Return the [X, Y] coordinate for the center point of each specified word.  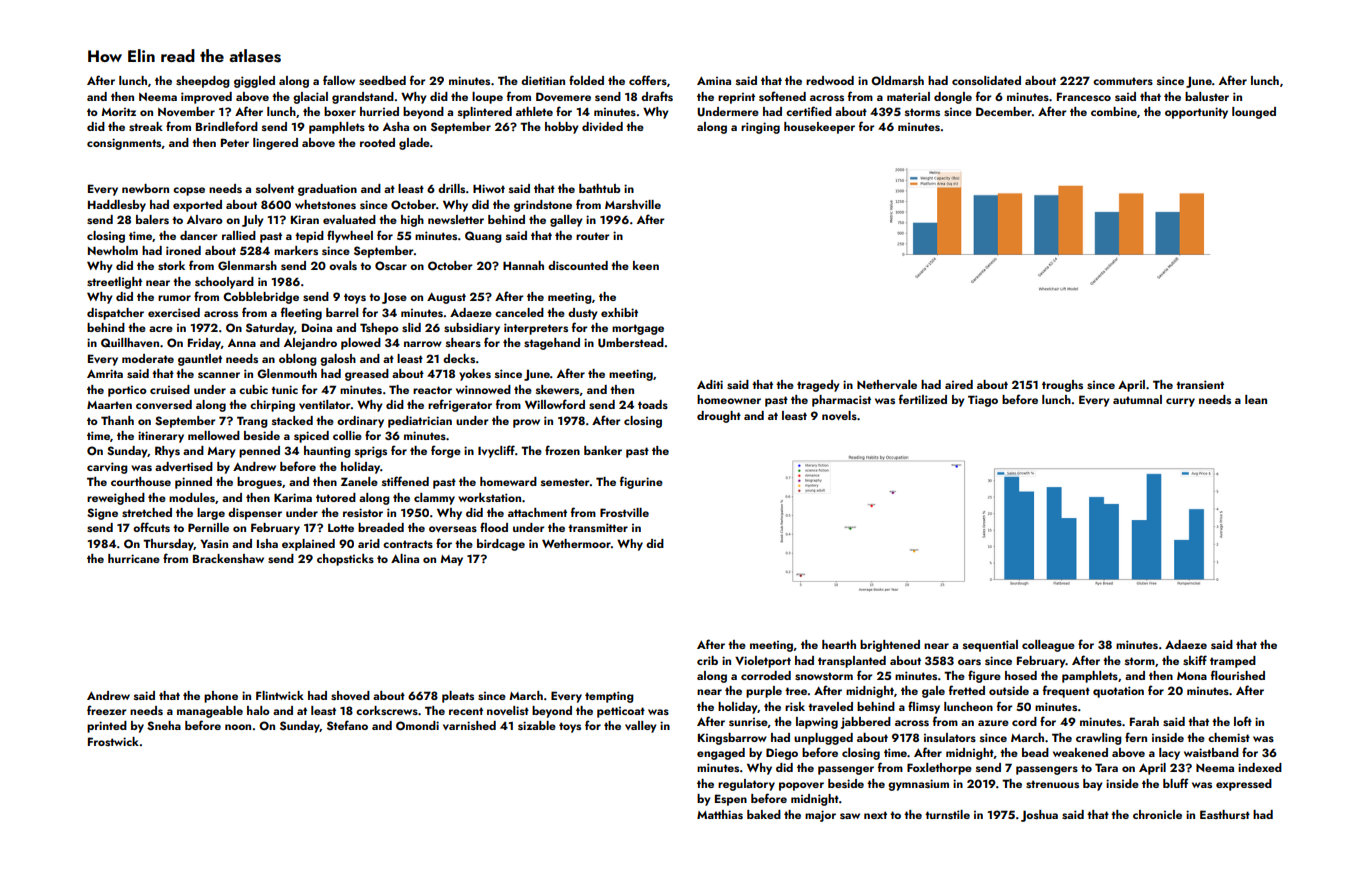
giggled [254, 82]
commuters [1123, 81]
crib [707, 660]
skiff [1195, 660]
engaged [721, 754]
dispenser [255, 514]
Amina [714, 80]
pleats [458, 697]
